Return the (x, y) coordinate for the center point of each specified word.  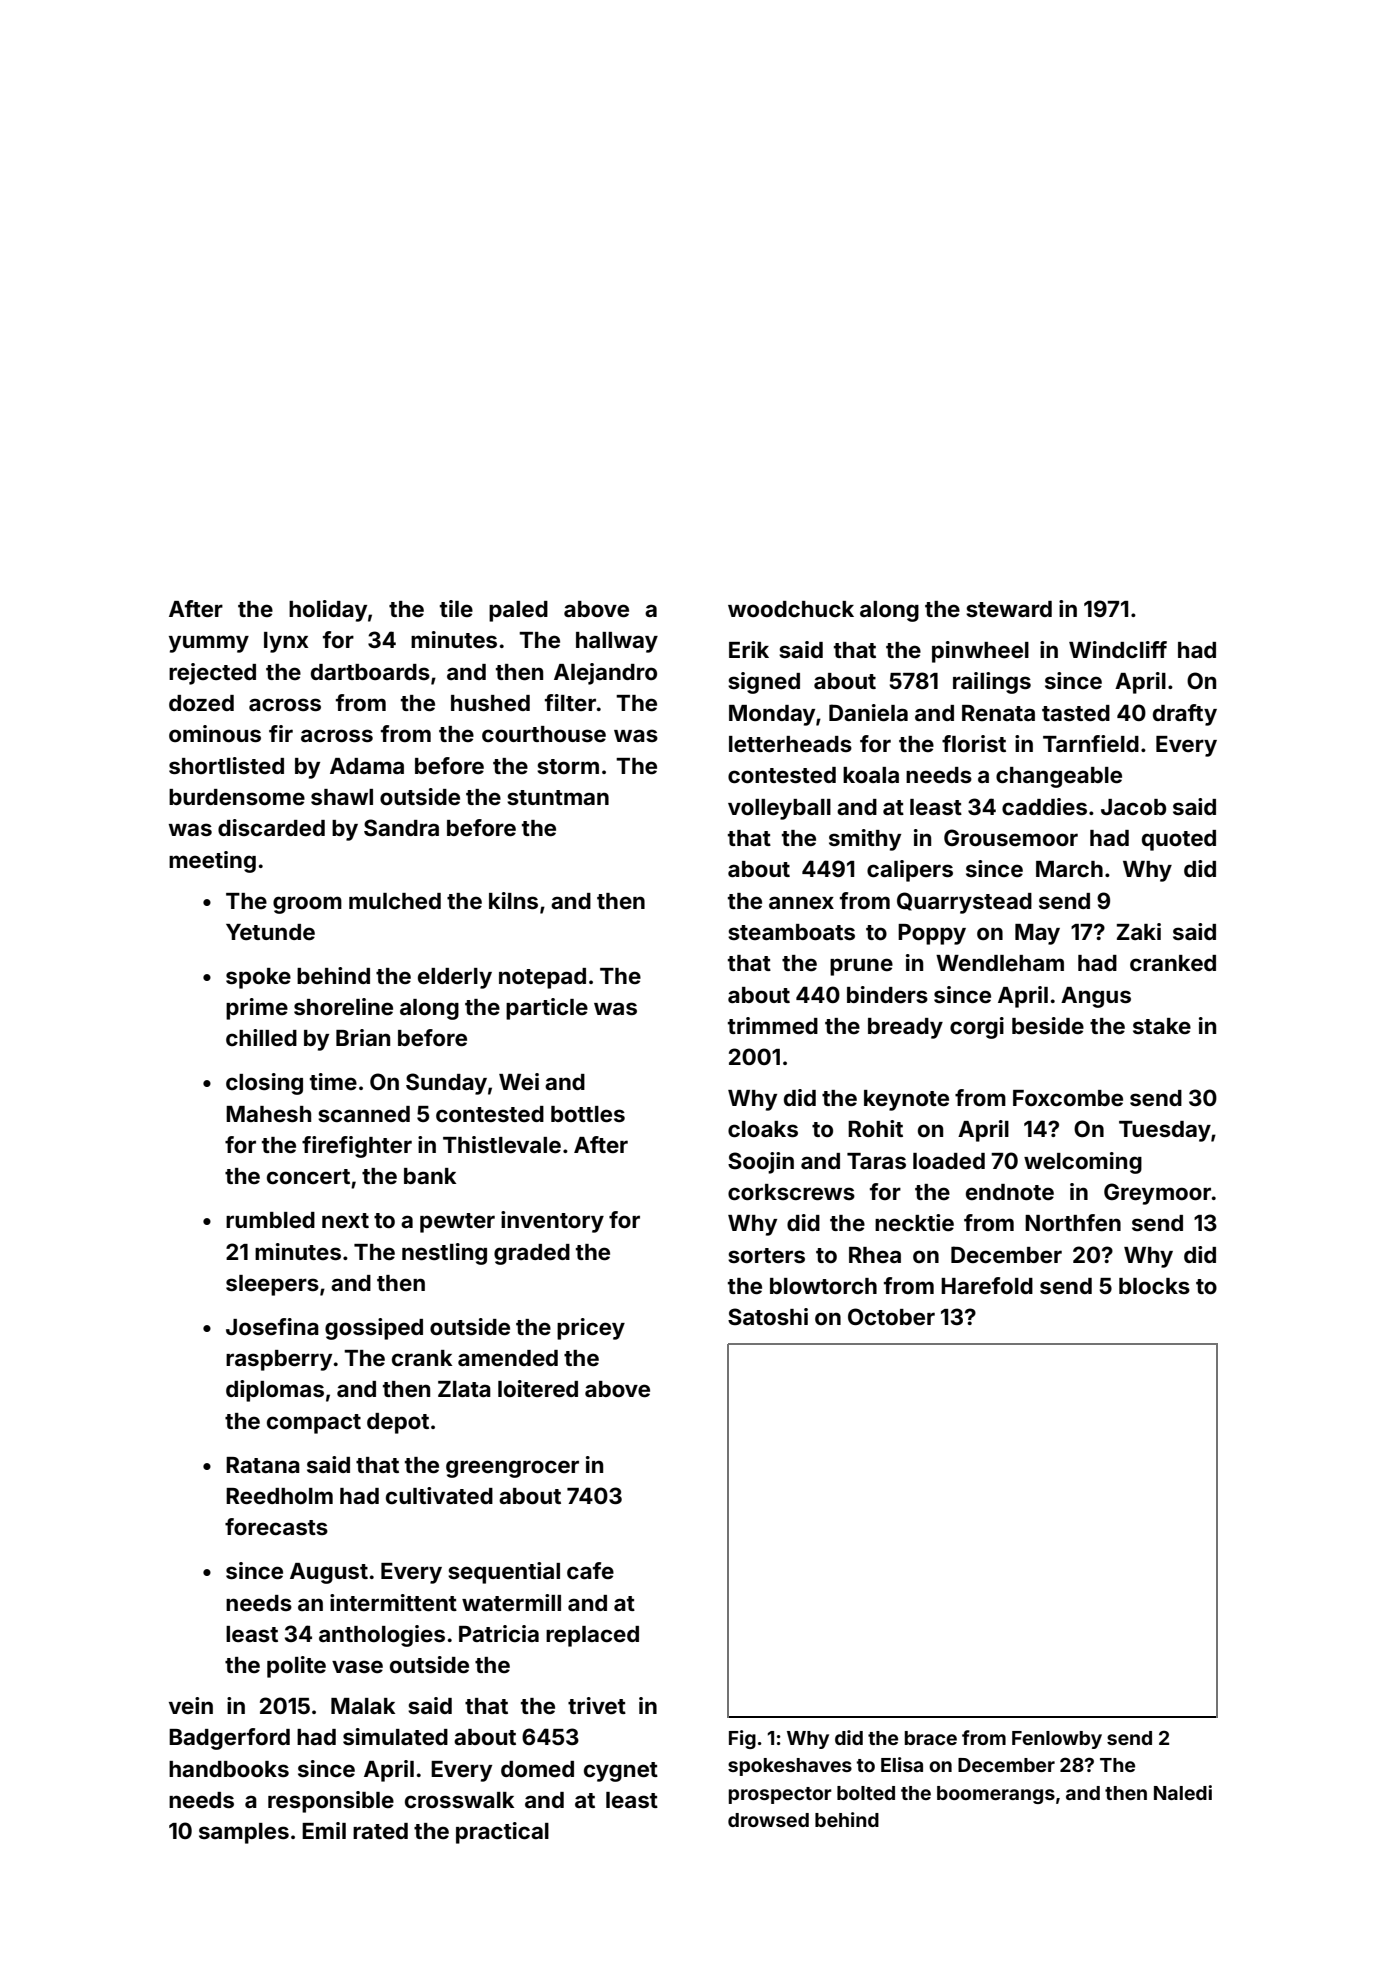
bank (430, 1176)
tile (456, 608)
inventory (552, 1222)
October (891, 1316)
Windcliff (1118, 649)
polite (296, 1667)
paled (518, 611)
